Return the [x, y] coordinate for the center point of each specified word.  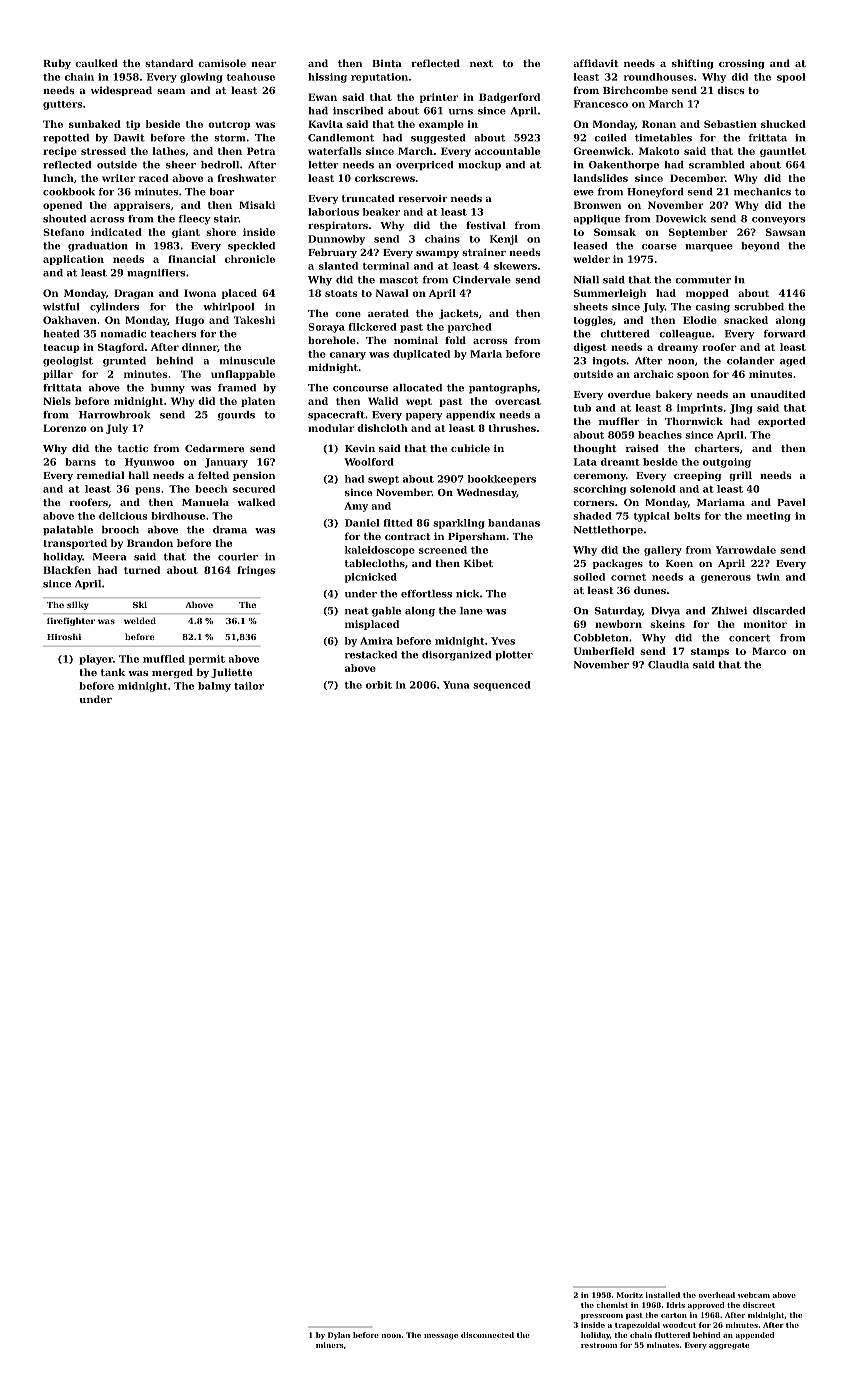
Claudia [668, 665]
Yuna [456, 685]
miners [330, 1345]
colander [750, 361]
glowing [201, 78]
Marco [769, 651]
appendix [470, 416]
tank [113, 672]
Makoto [659, 151]
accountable [507, 151]
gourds [236, 416]
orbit [379, 685]
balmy [214, 687]
